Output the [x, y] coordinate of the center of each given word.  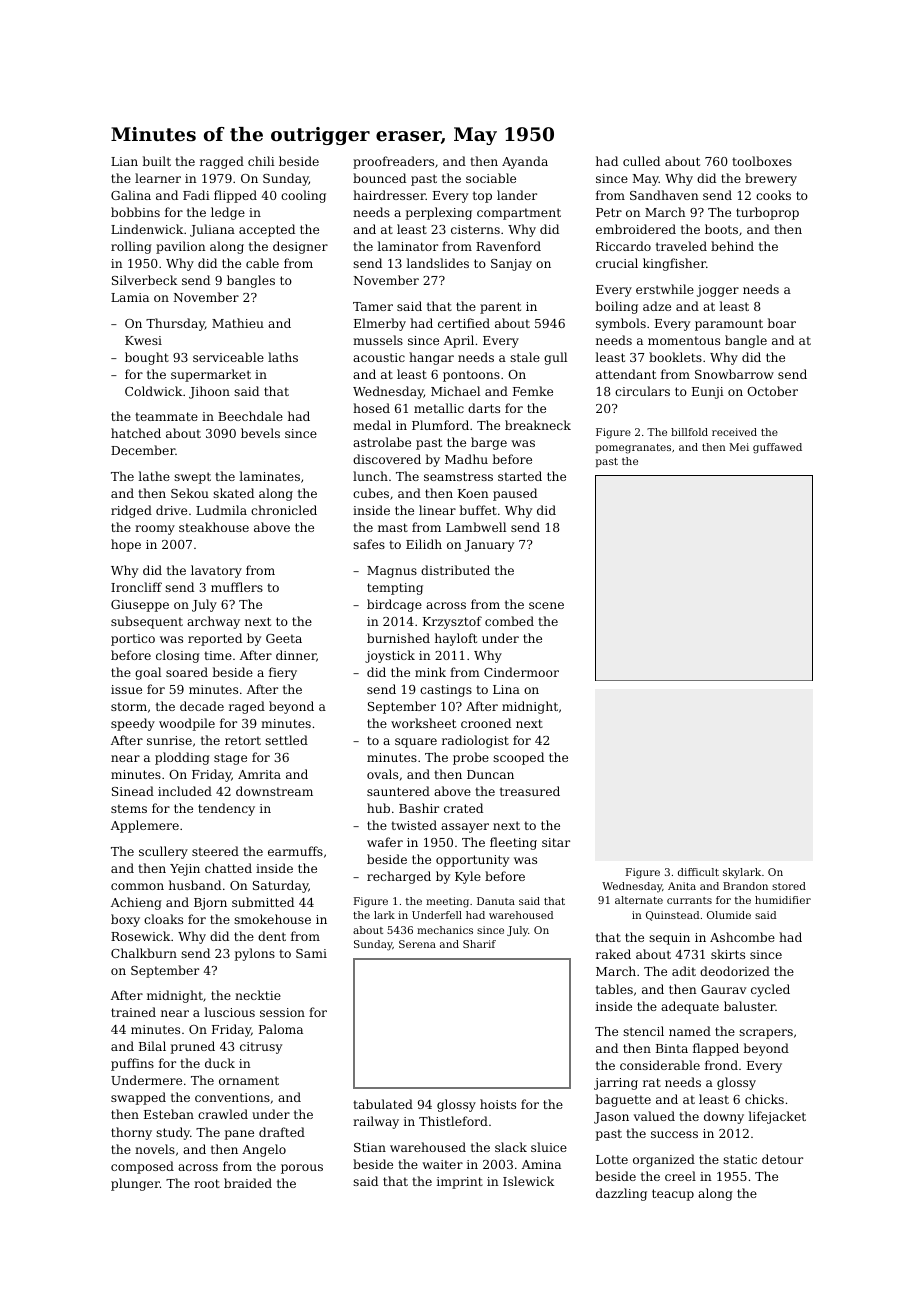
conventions [232, 1097]
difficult [698, 872]
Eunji [708, 393]
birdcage [394, 605]
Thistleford [453, 1121]
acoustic [379, 357]
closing [178, 656]
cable [262, 263]
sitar [556, 842]
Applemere [145, 826]
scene [546, 605]
